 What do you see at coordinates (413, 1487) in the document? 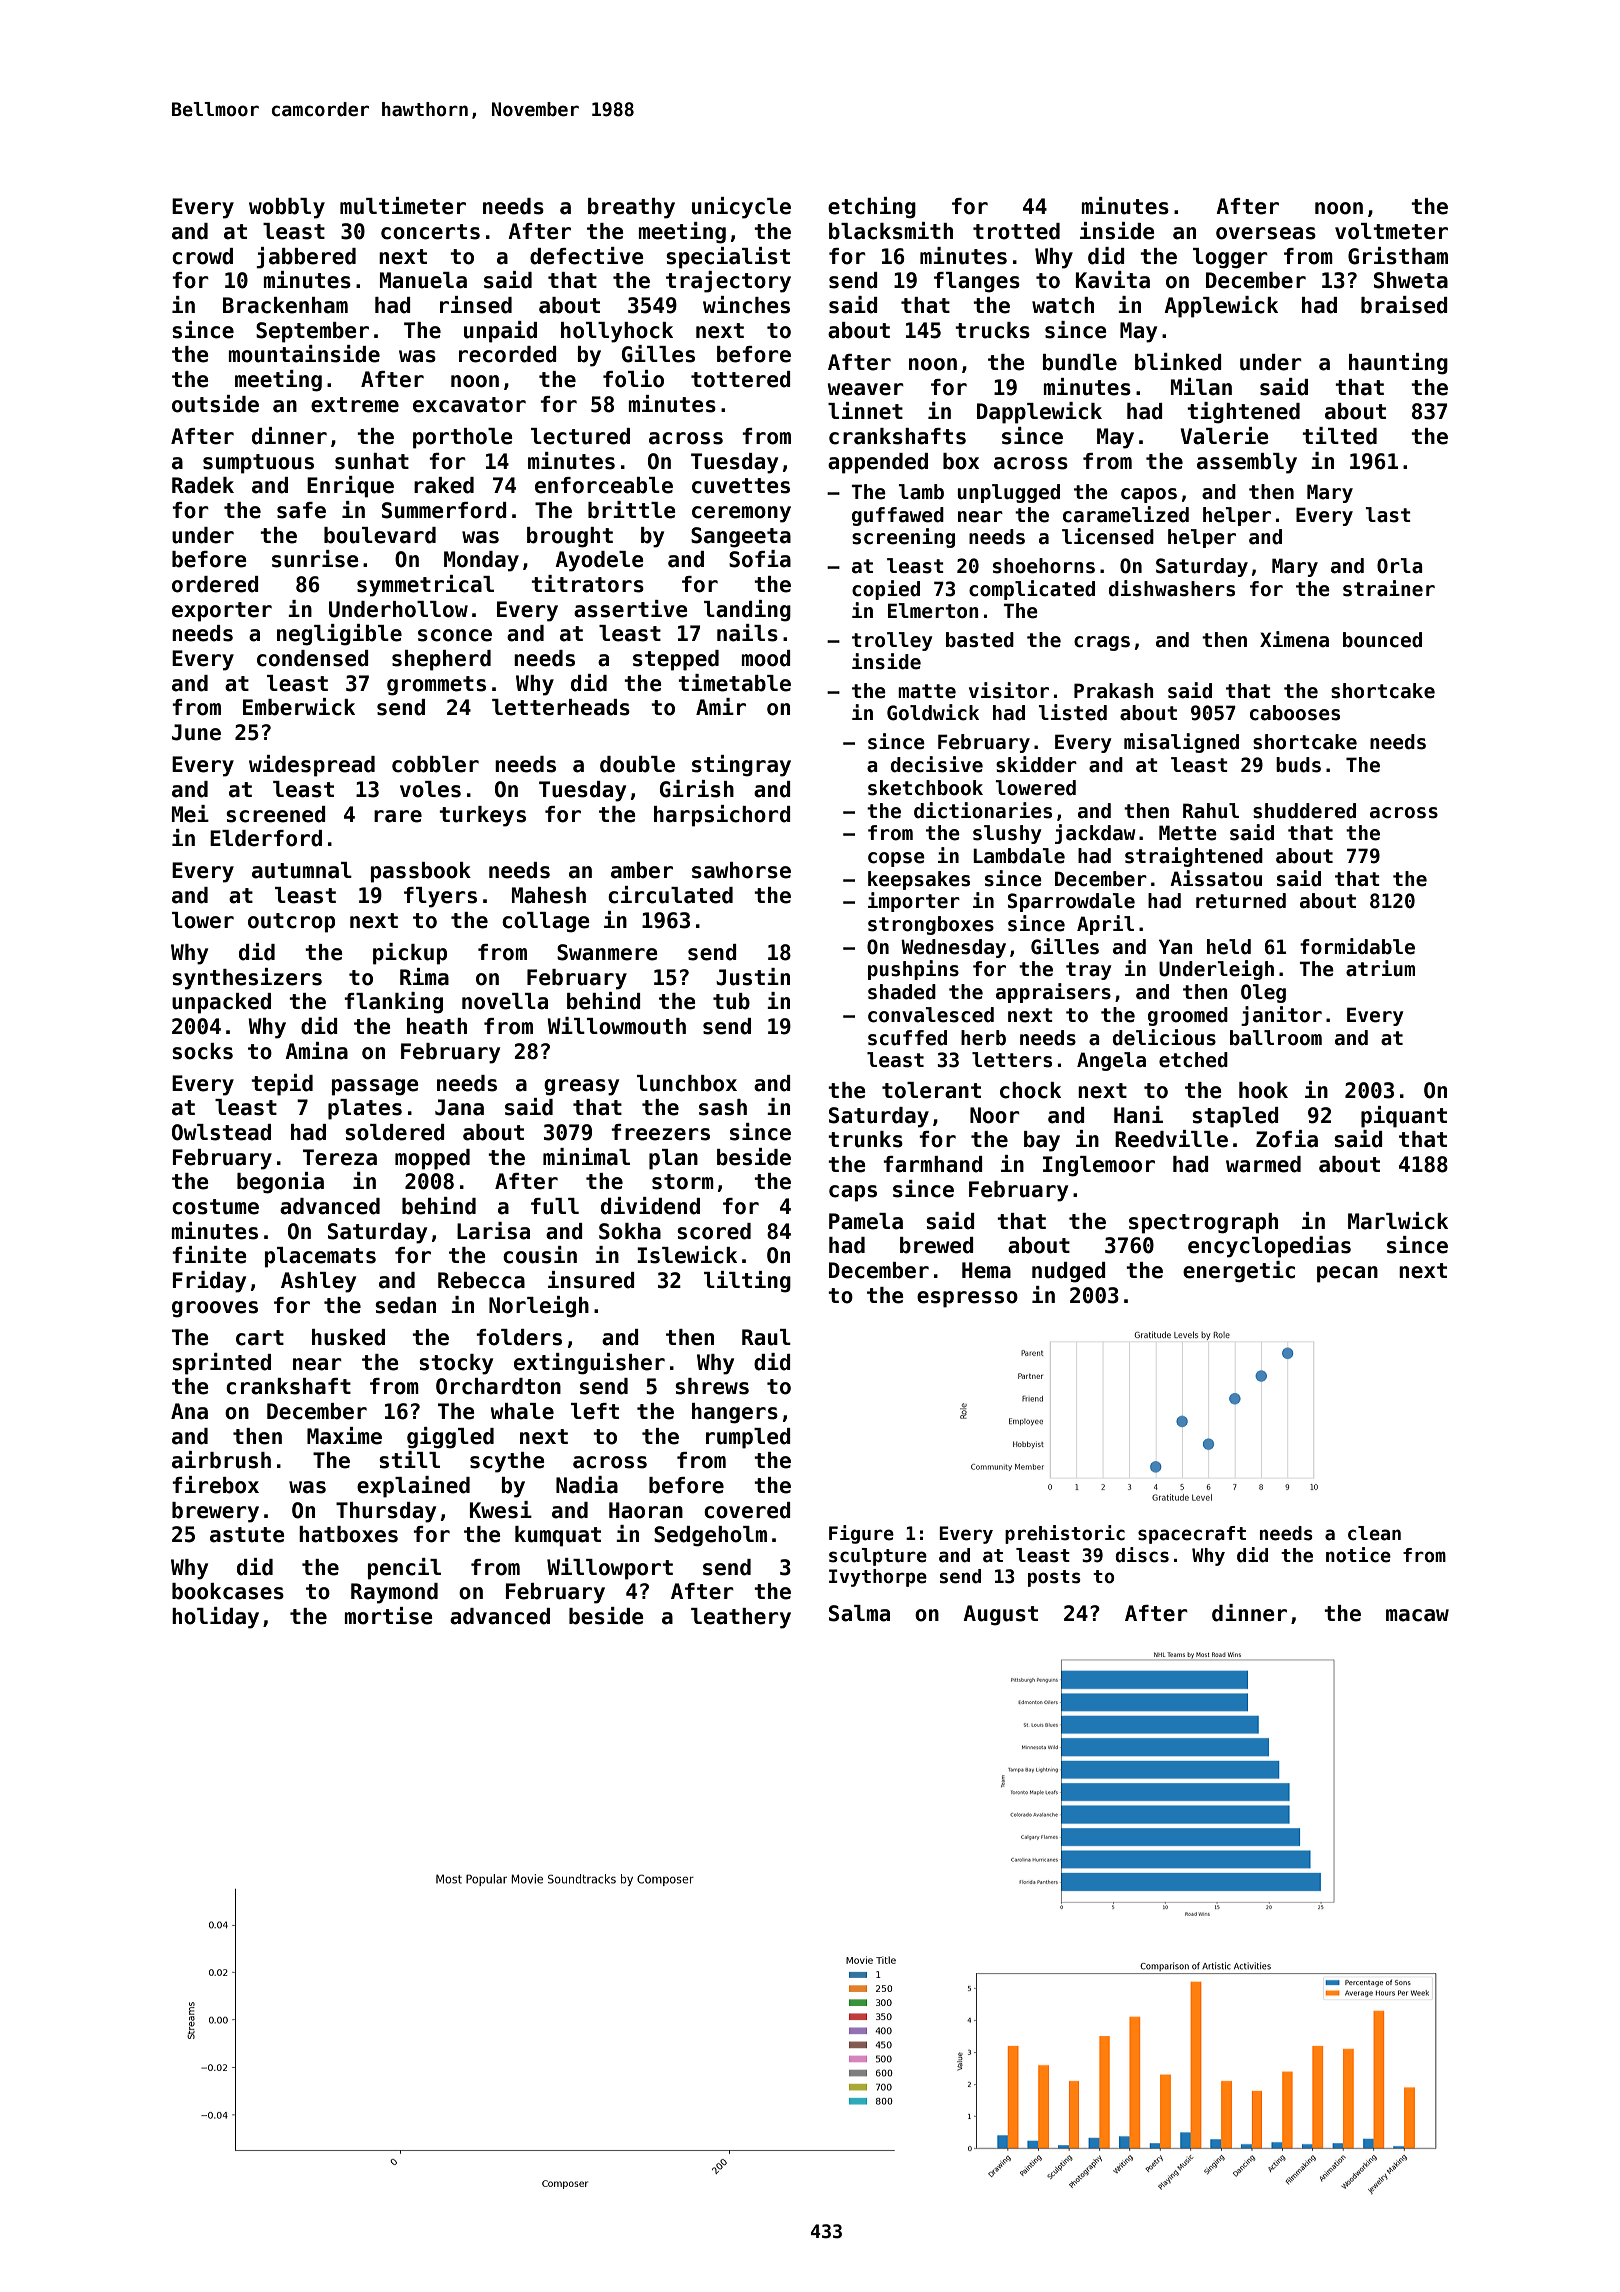
I see `explained` at bounding box center [413, 1487].
